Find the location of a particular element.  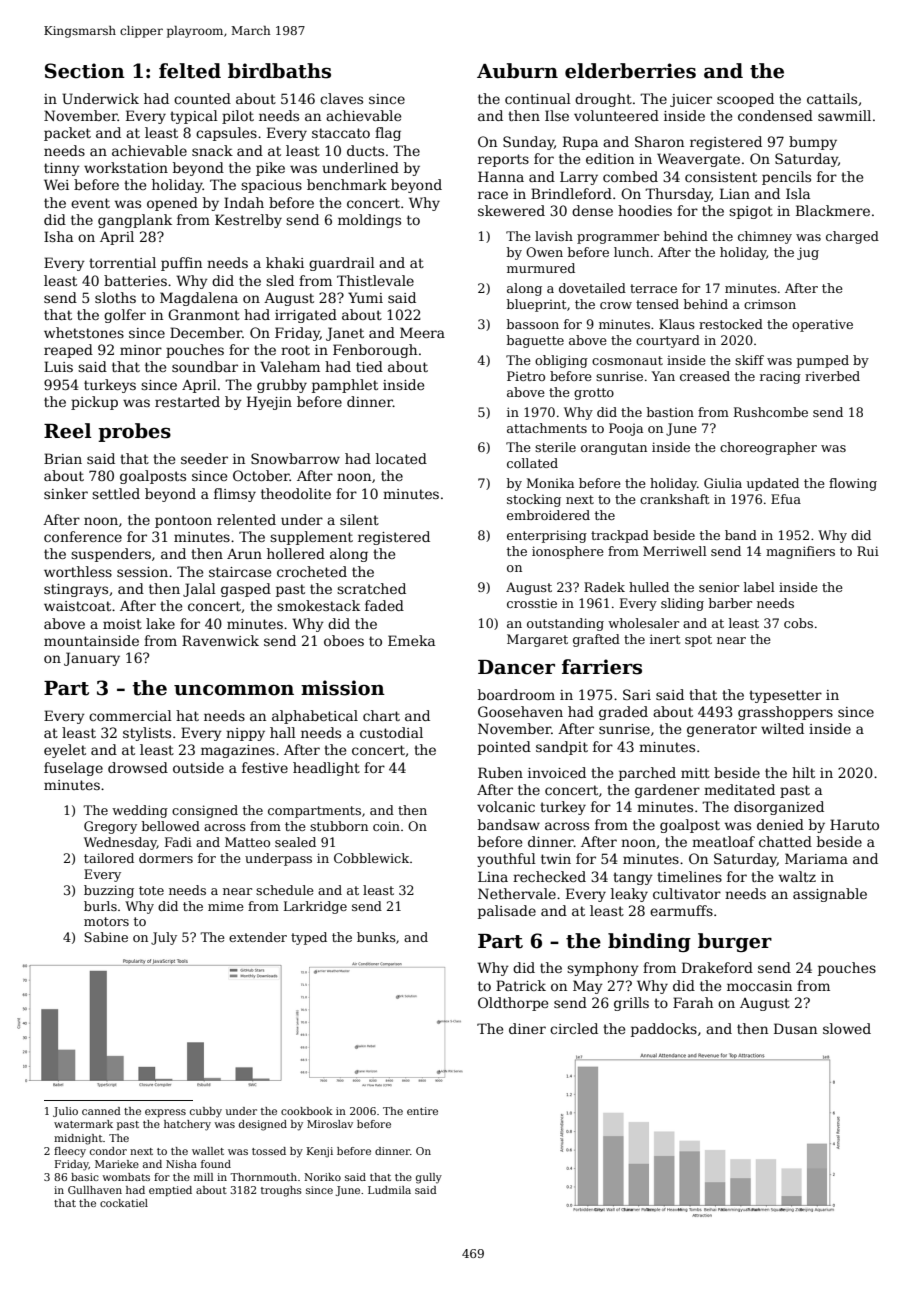

snack is located at coordinates (212, 150).
